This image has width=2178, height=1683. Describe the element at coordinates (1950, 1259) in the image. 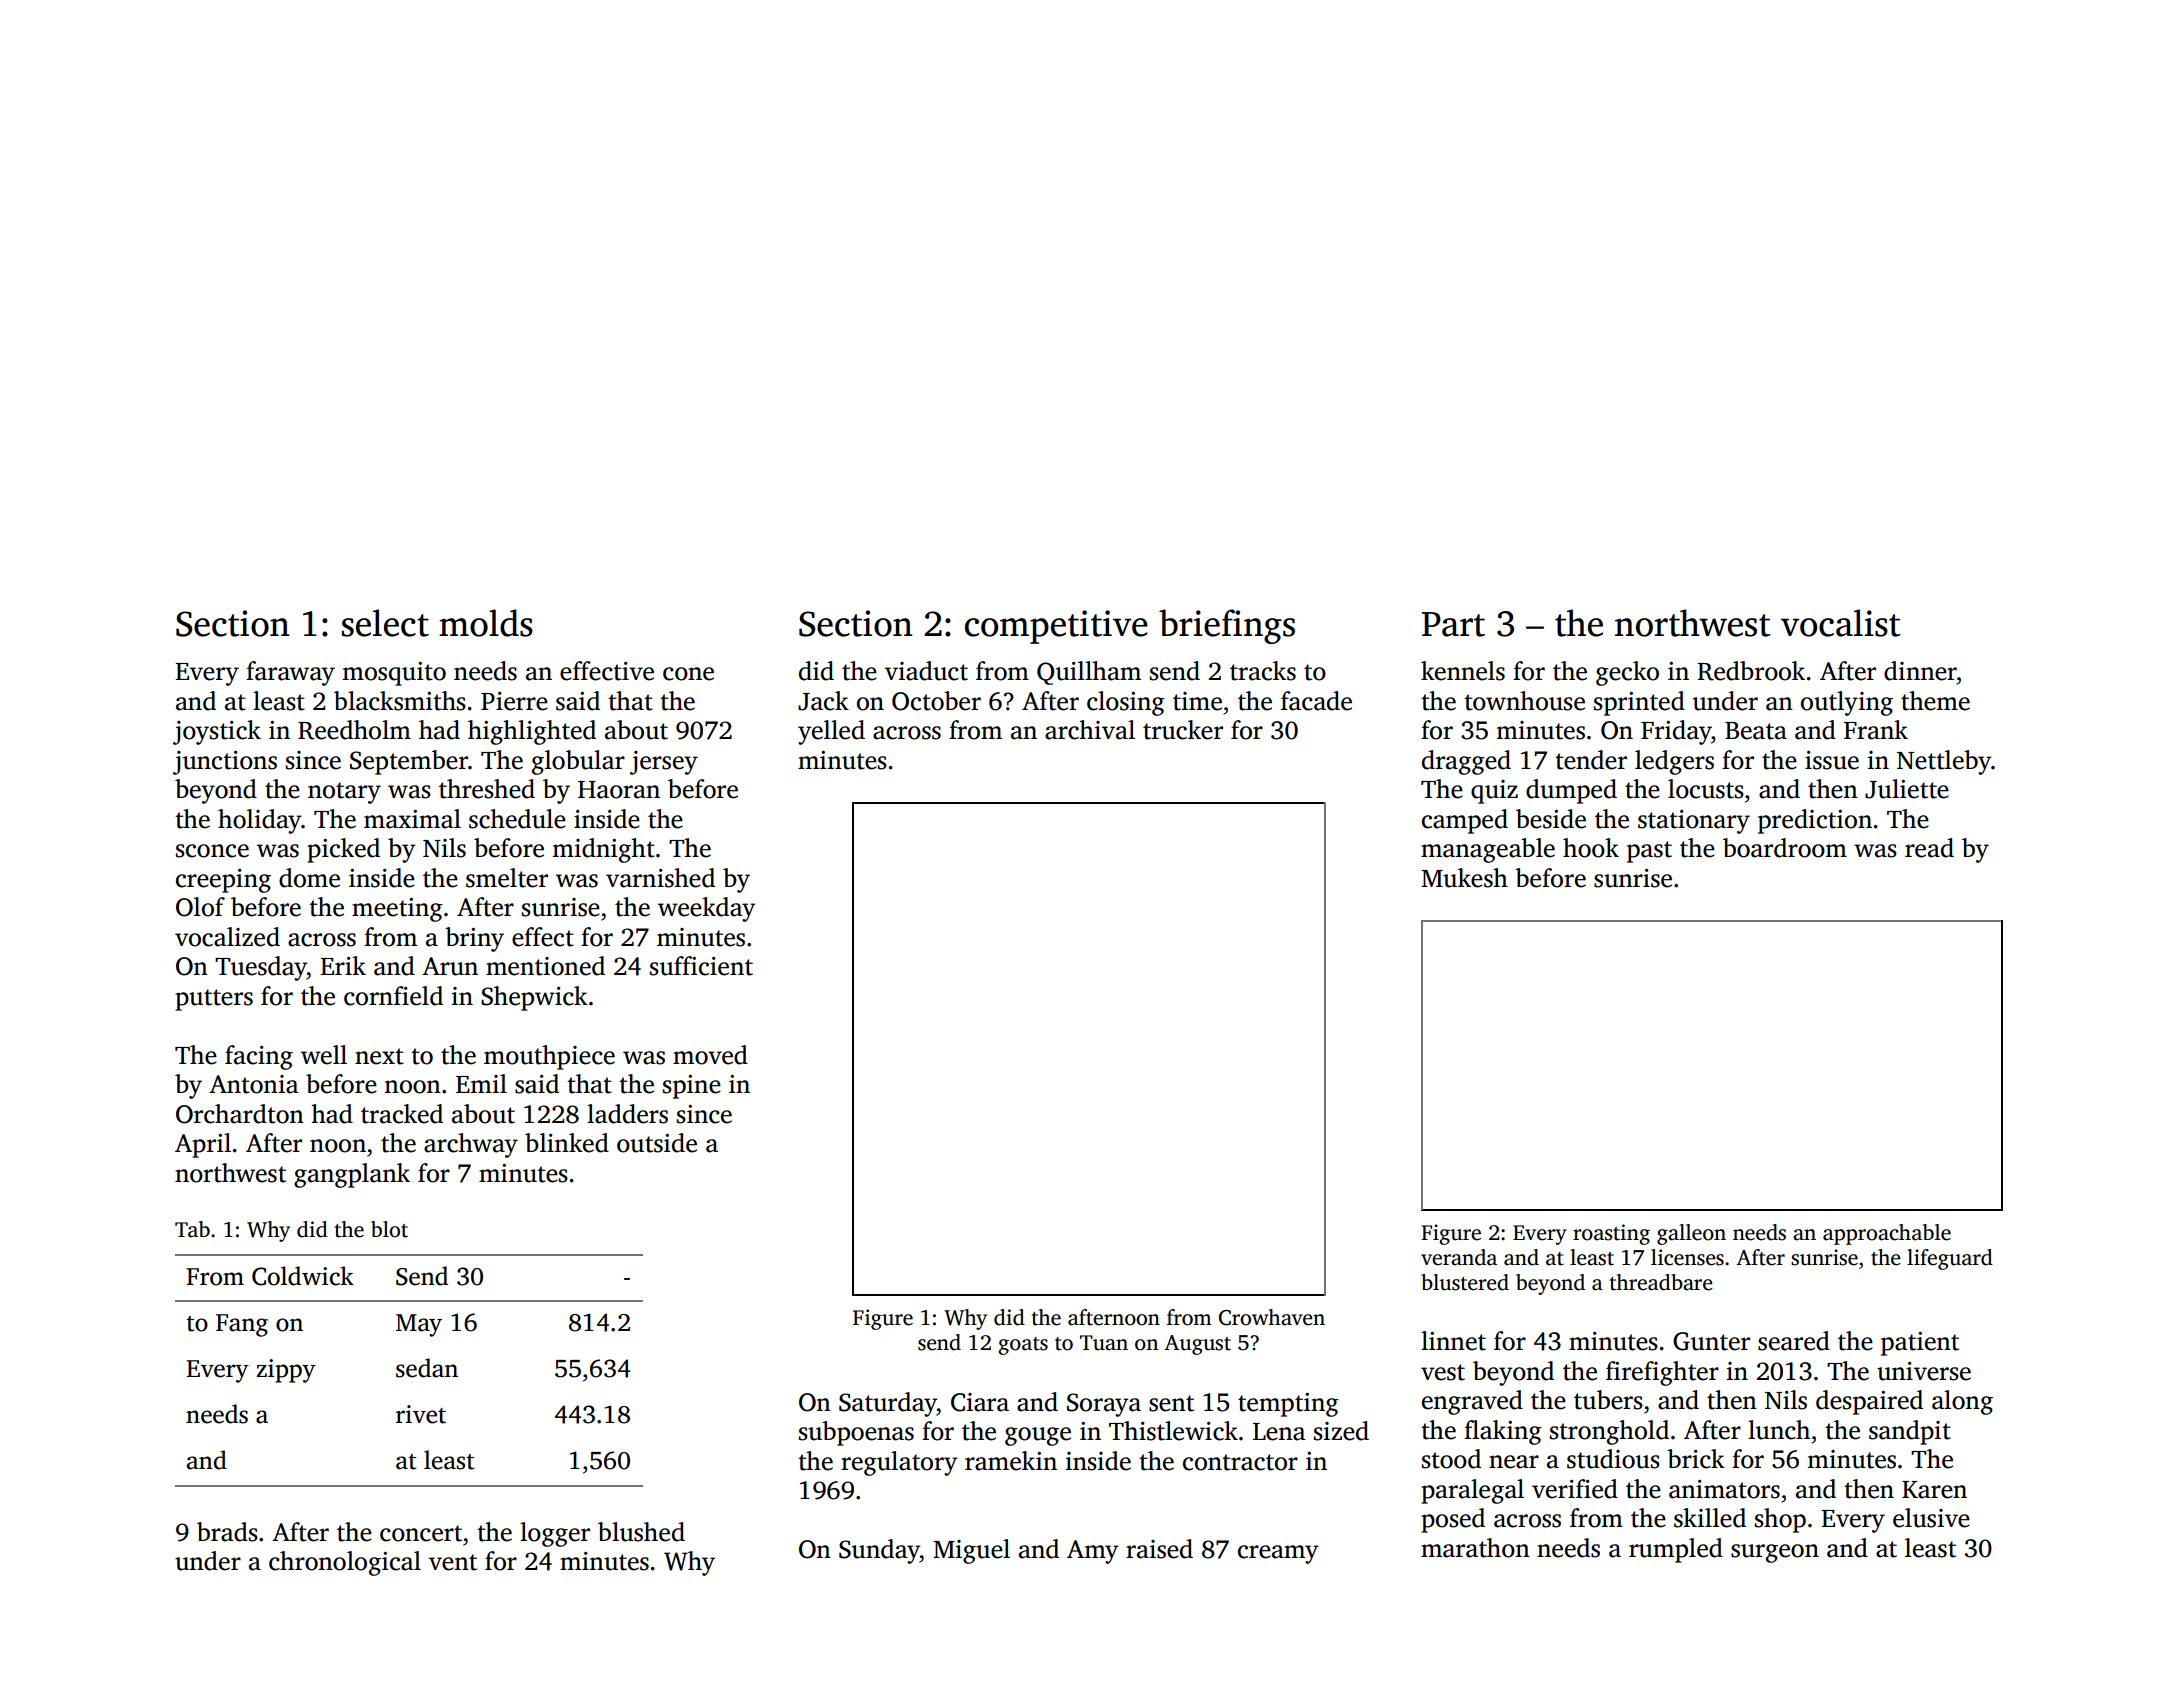

I see `lifeguard` at that location.
